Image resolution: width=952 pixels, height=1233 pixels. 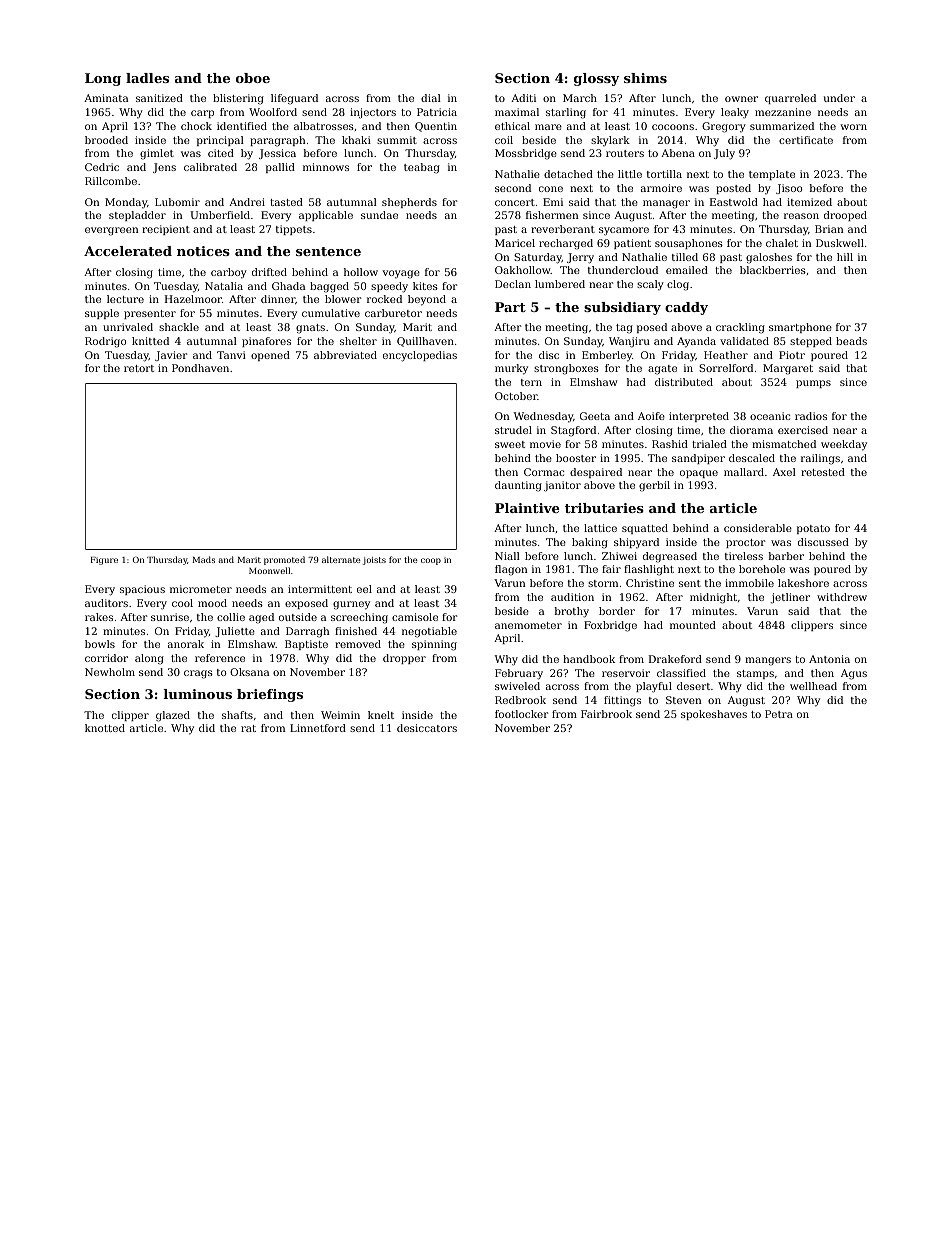 What do you see at coordinates (840, 243) in the image?
I see `Duskwell` at bounding box center [840, 243].
